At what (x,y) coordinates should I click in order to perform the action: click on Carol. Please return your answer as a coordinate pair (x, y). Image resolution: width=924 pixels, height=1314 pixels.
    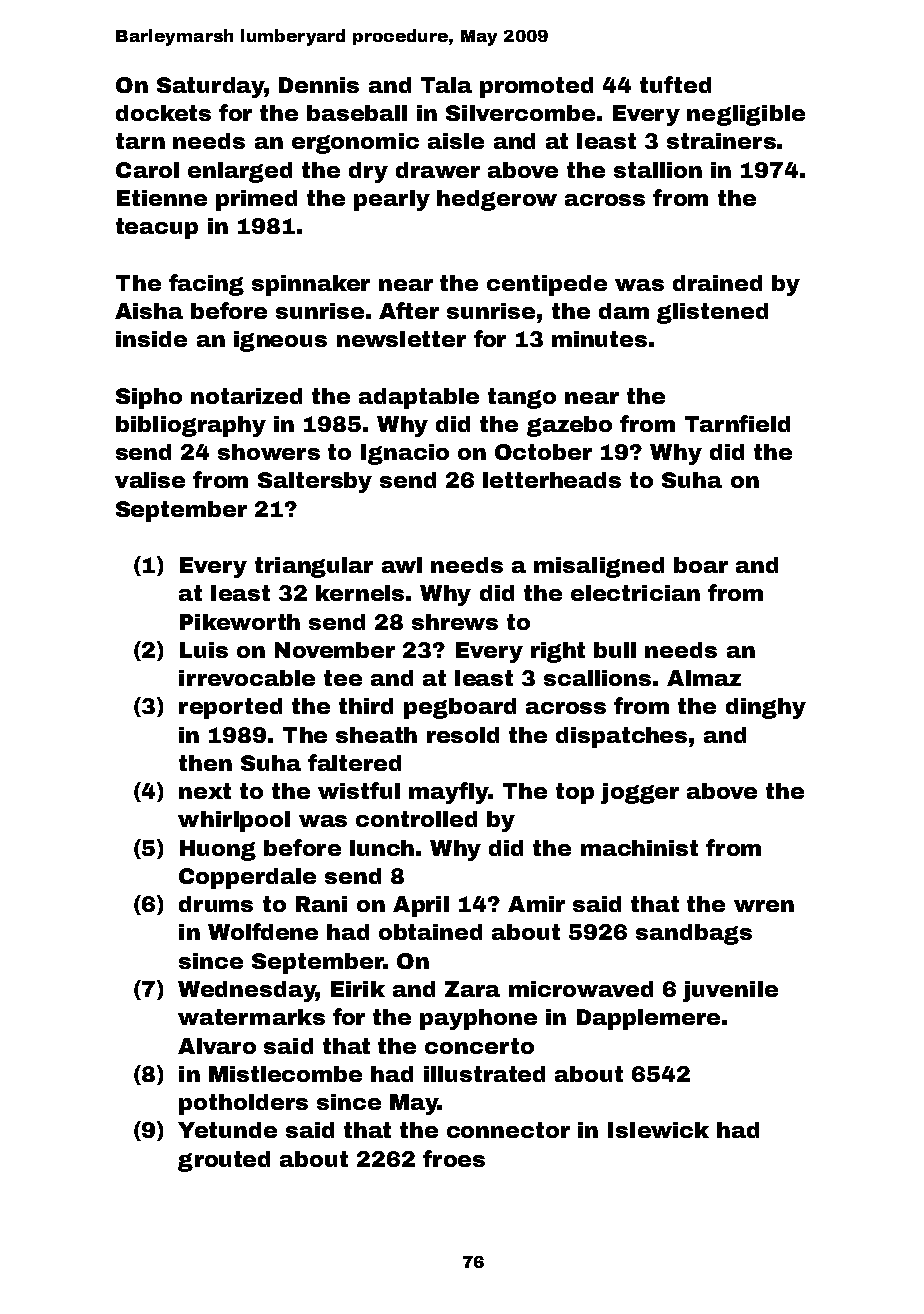
    Looking at the image, I should click on (147, 170).
